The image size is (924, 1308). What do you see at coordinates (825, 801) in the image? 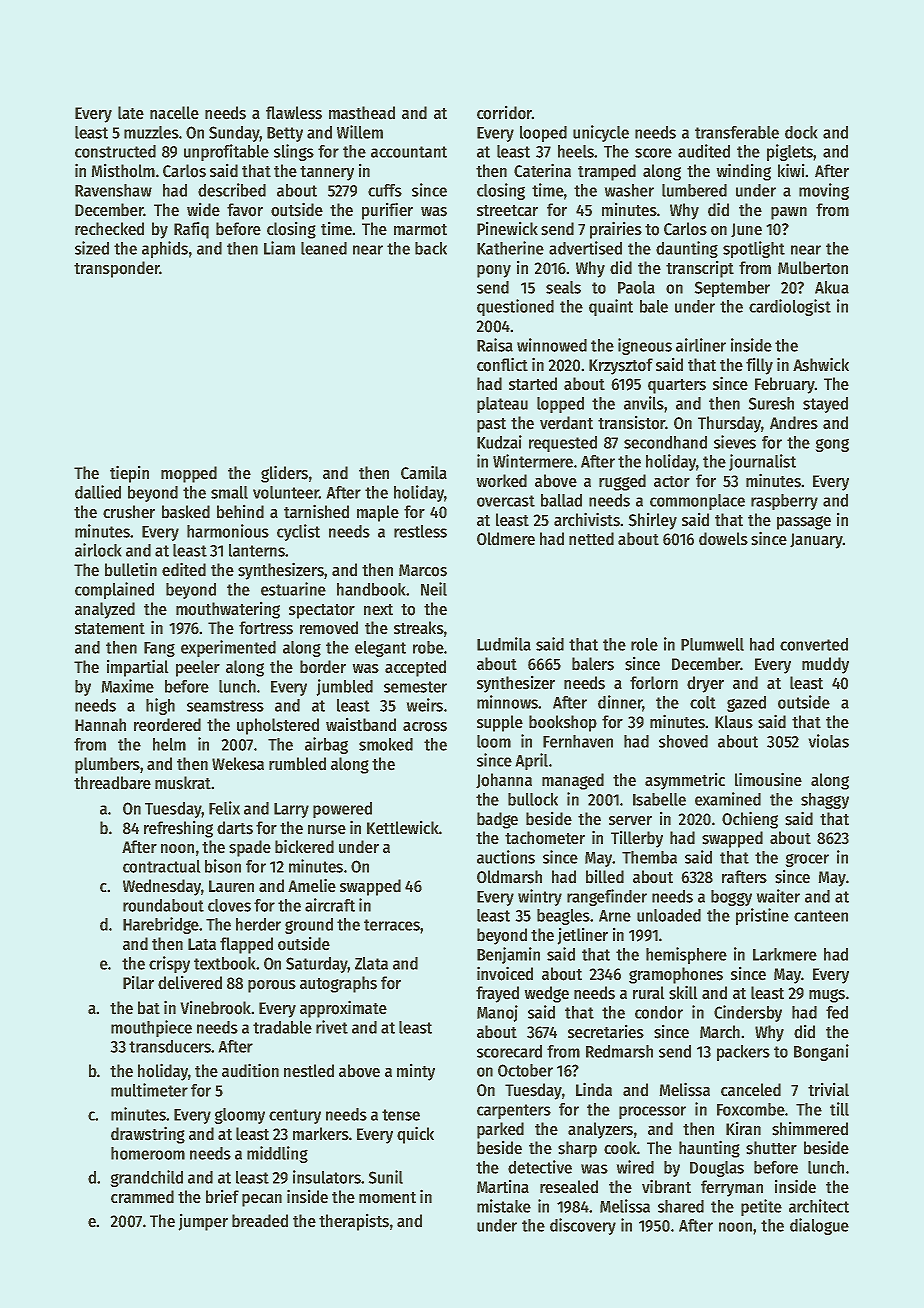
I see `shaggy` at bounding box center [825, 801].
